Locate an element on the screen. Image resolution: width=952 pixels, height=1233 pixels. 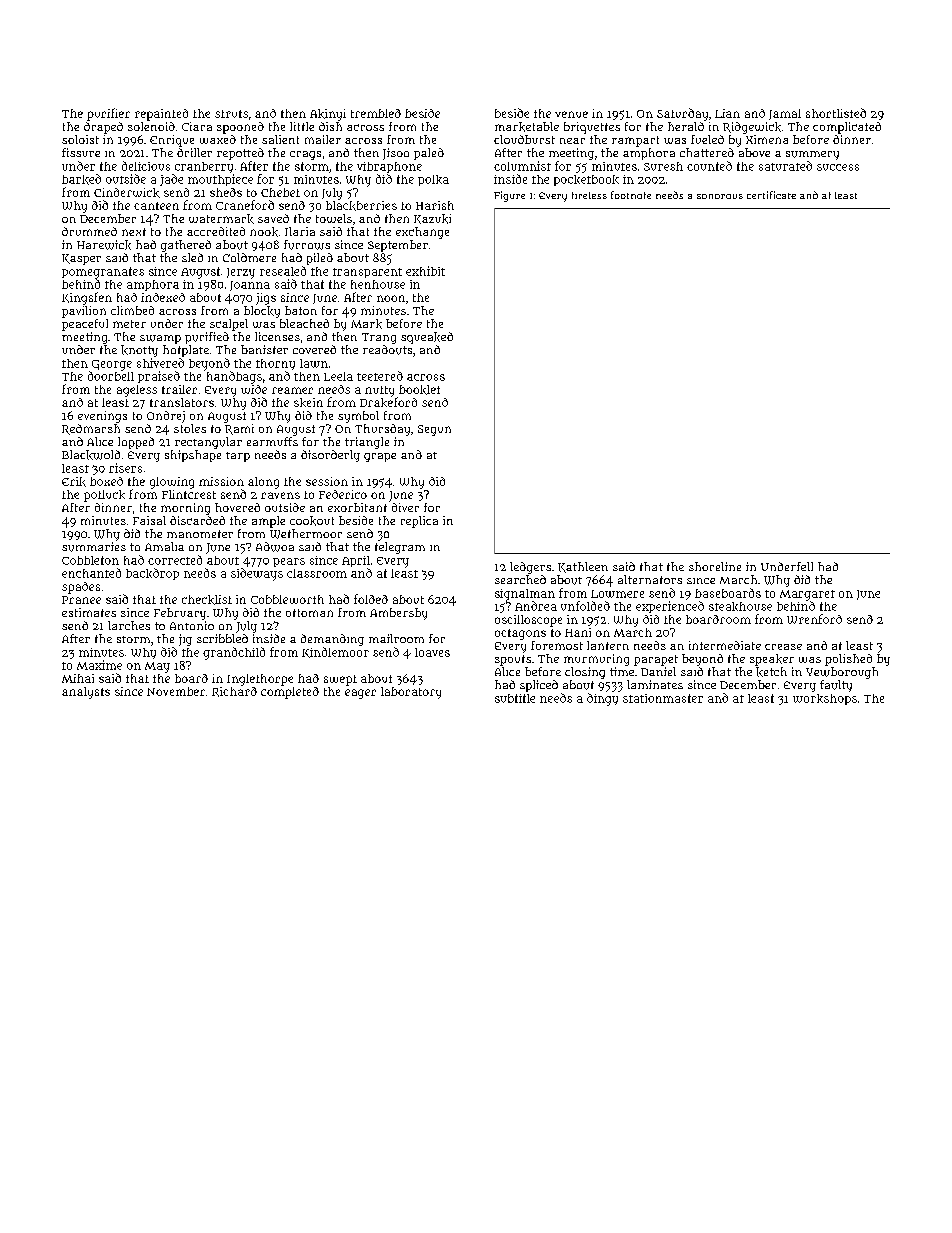
delicious is located at coordinates (146, 166).
